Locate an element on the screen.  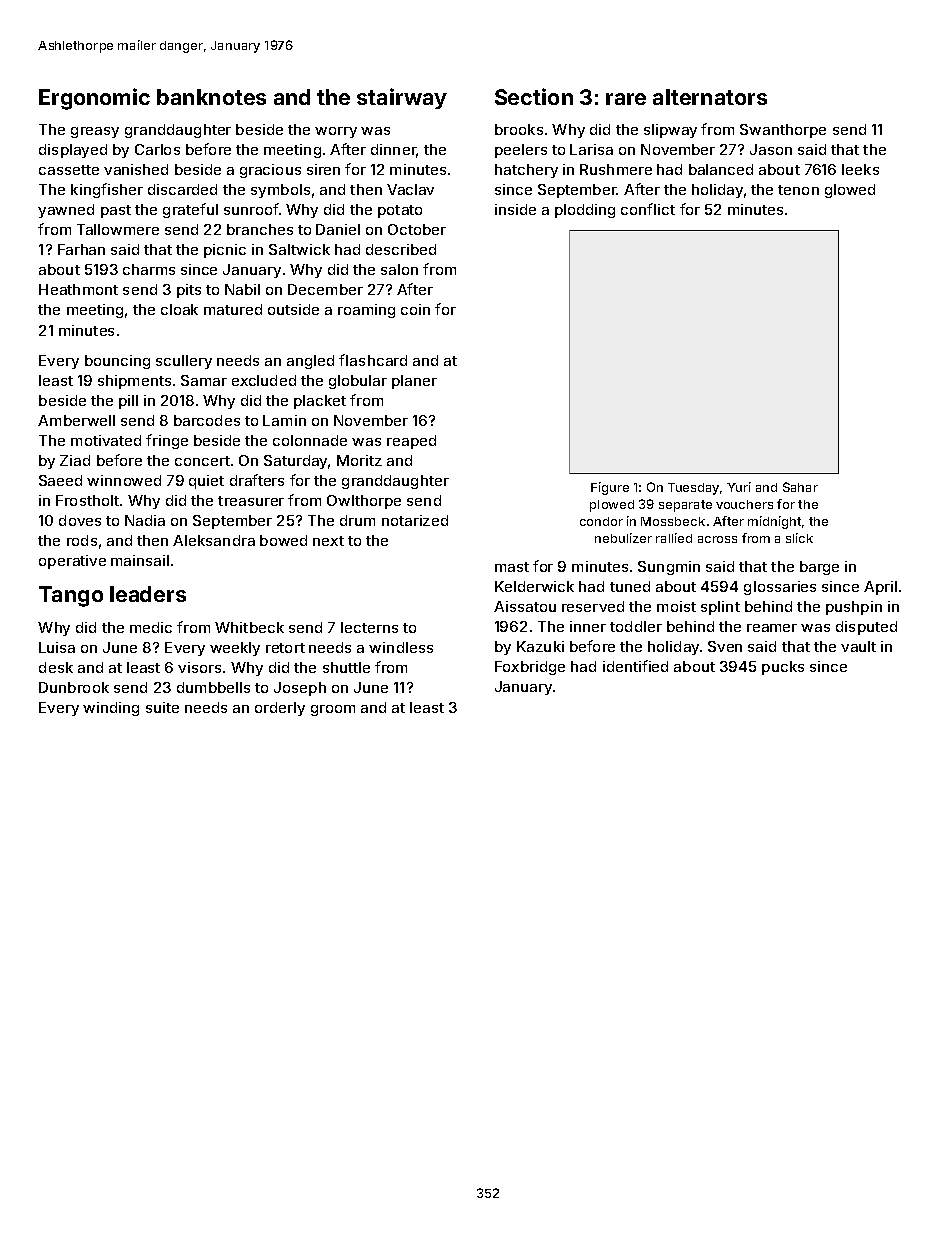
matured is located at coordinates (233, 309).
